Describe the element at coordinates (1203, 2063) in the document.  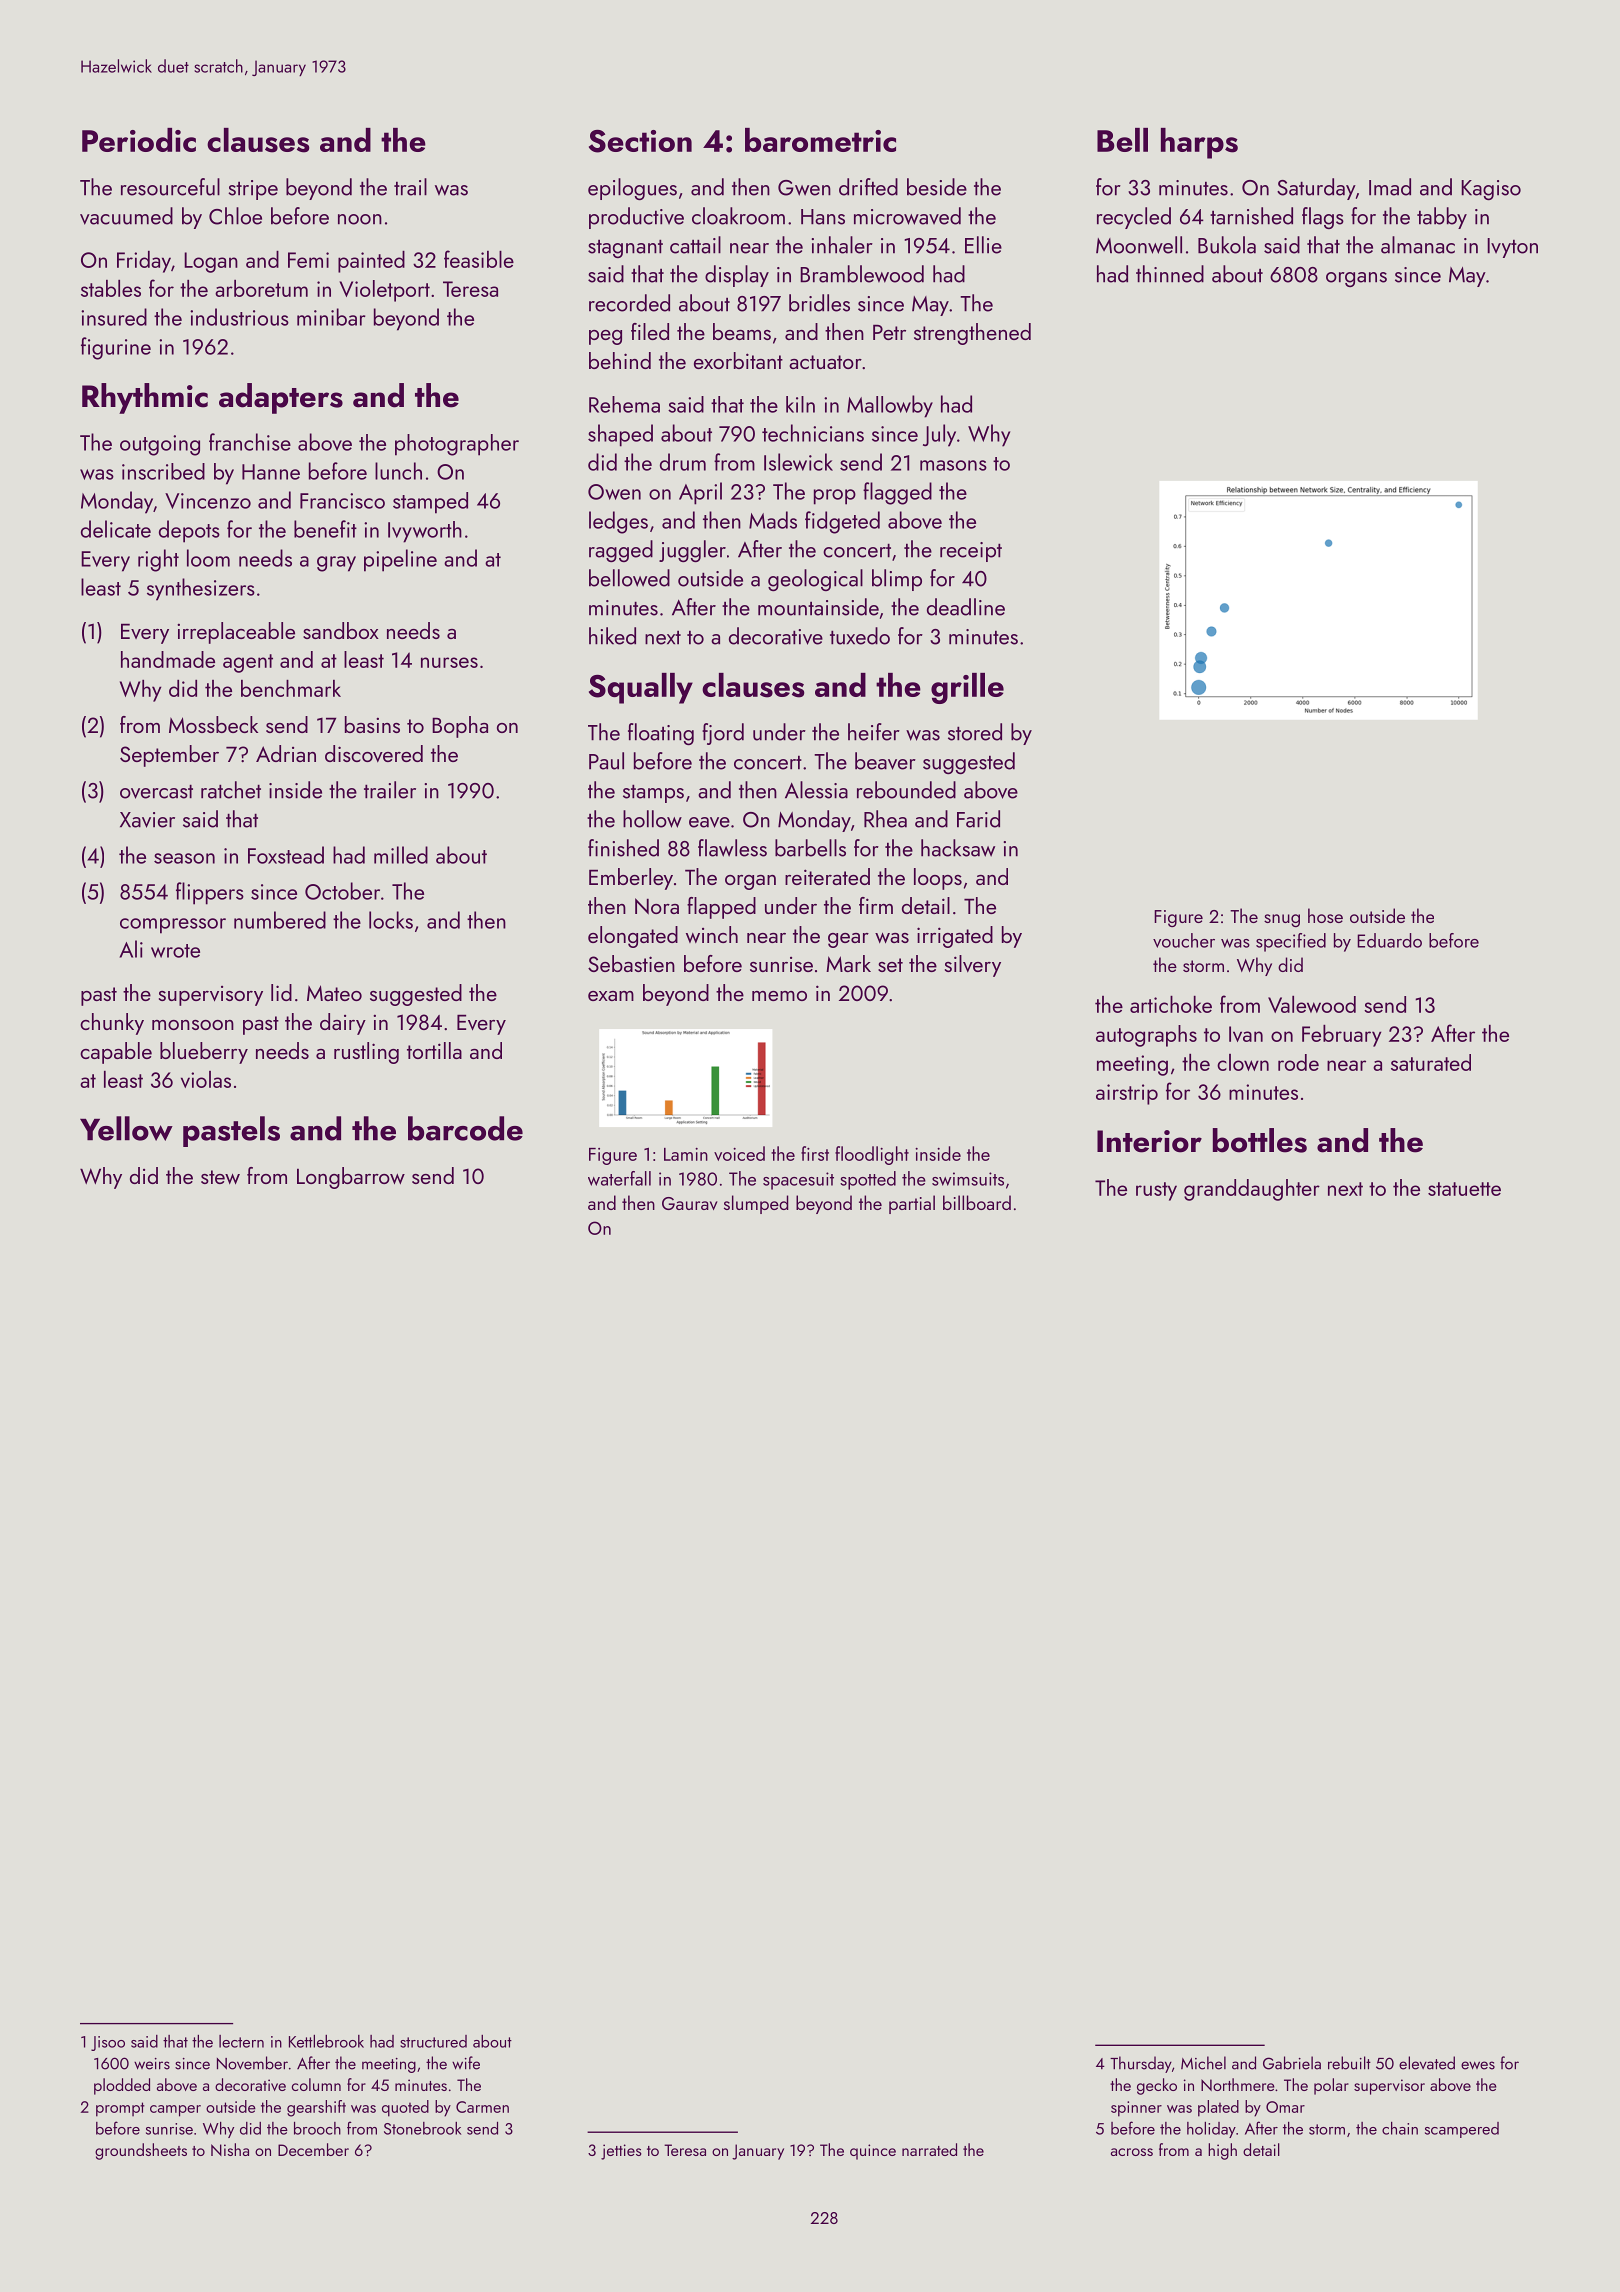
I see `Michel` at that location.
